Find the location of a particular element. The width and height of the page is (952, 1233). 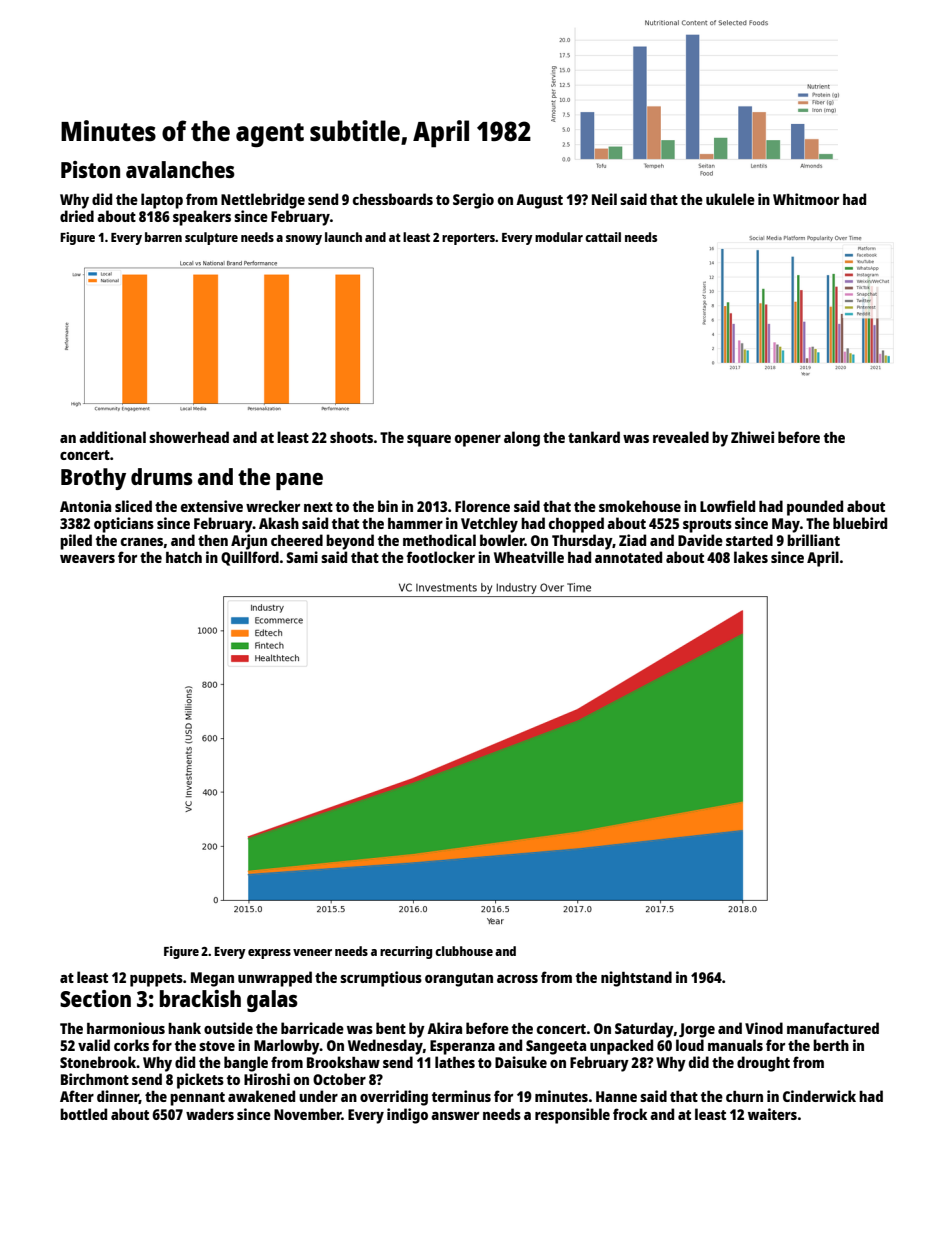

pane is located at coordinates (299, 481).
